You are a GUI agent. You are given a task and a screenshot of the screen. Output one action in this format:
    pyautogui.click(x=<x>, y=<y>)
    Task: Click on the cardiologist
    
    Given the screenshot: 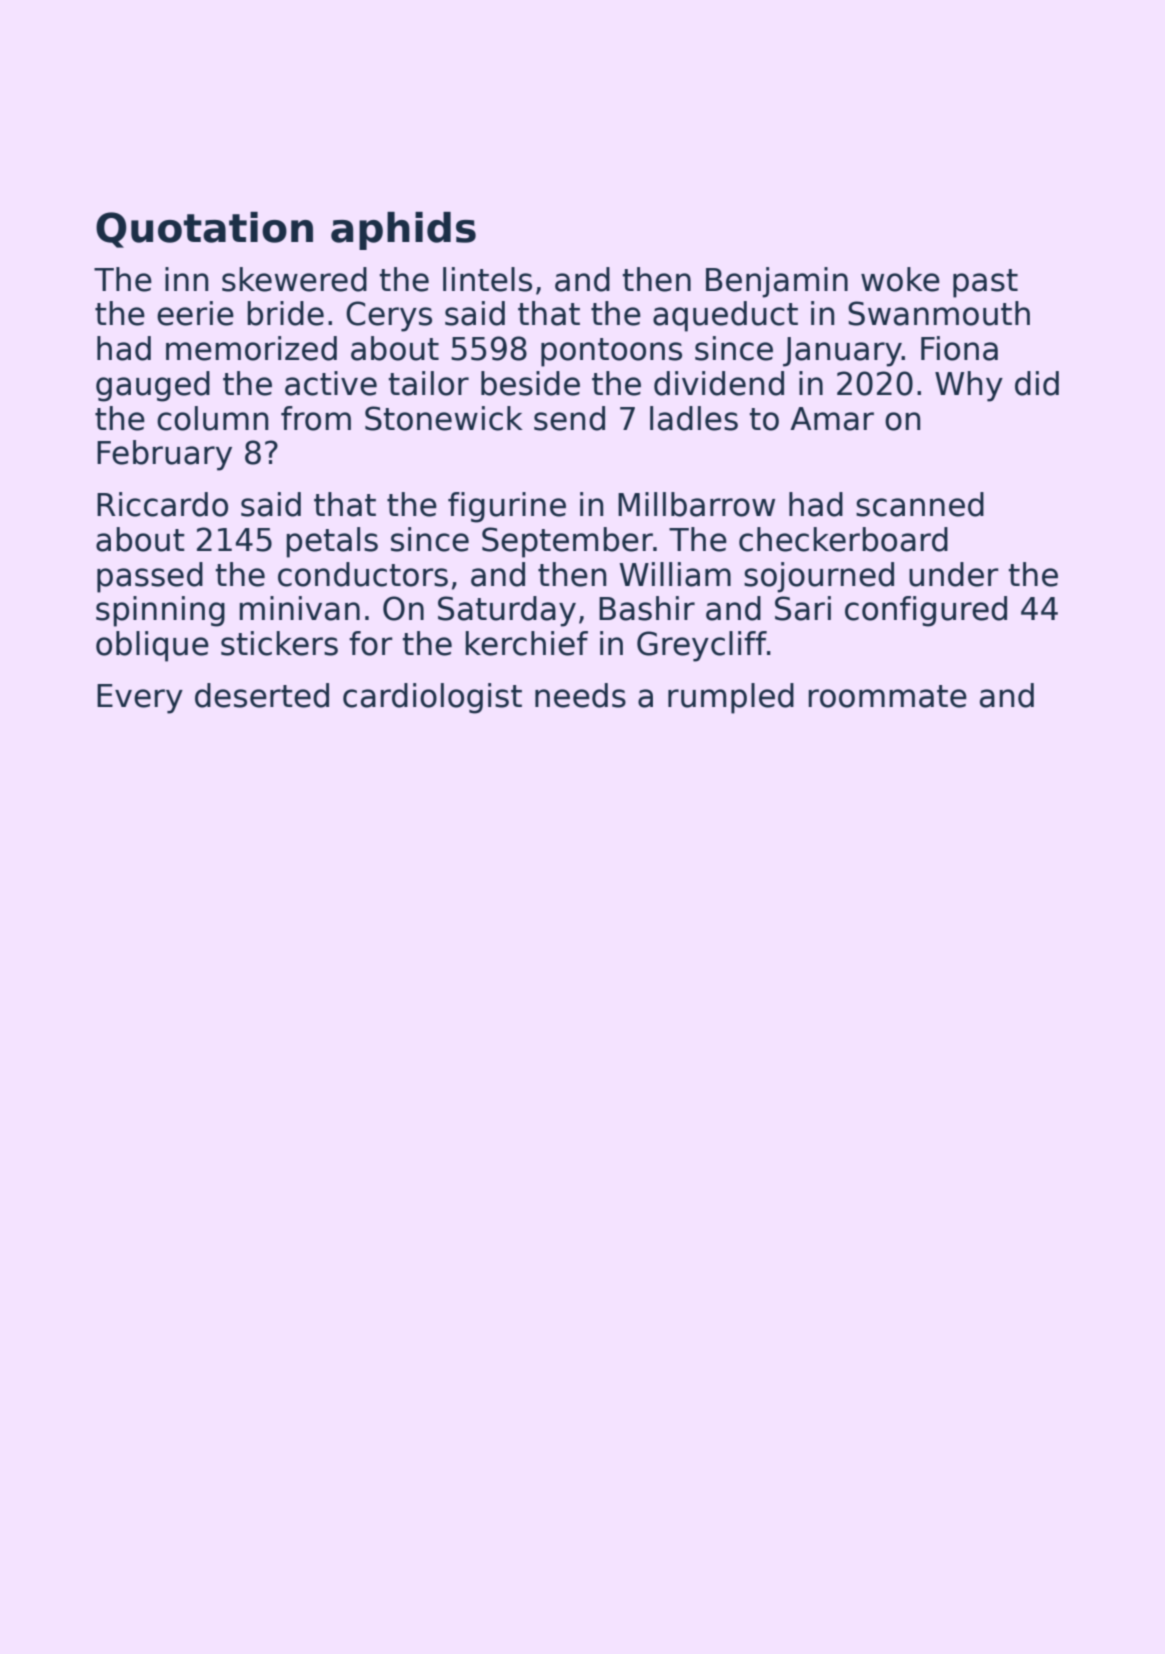 What is the action you would take?
    pyautogui.click(x=432, y=698)
